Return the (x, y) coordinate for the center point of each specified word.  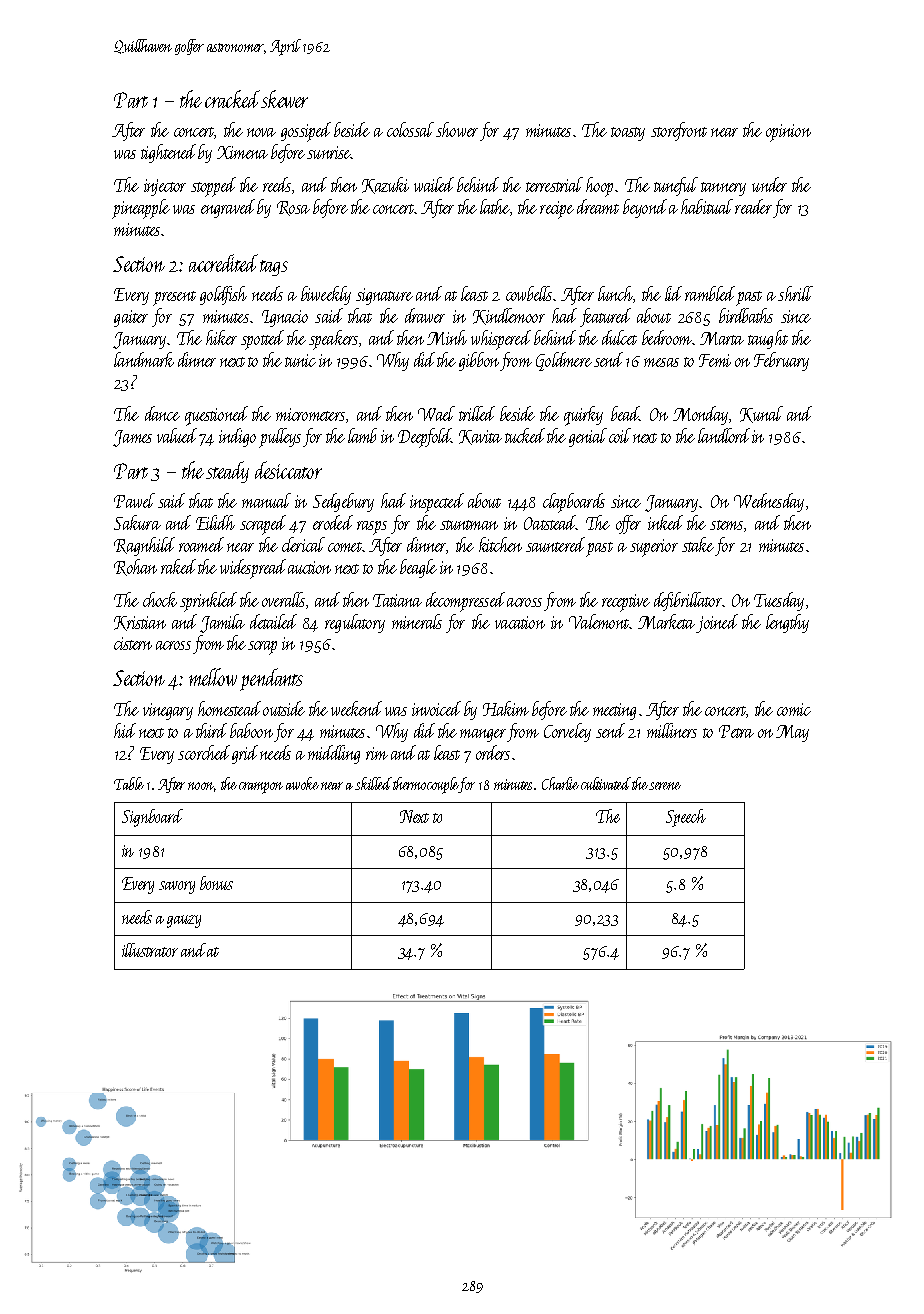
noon (201, 786)
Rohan (135, 567)
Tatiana (397, 600)
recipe (557, 210)
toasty (628, 134)
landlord (724, 435)
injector (165, 187)
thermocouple (426, 785)
